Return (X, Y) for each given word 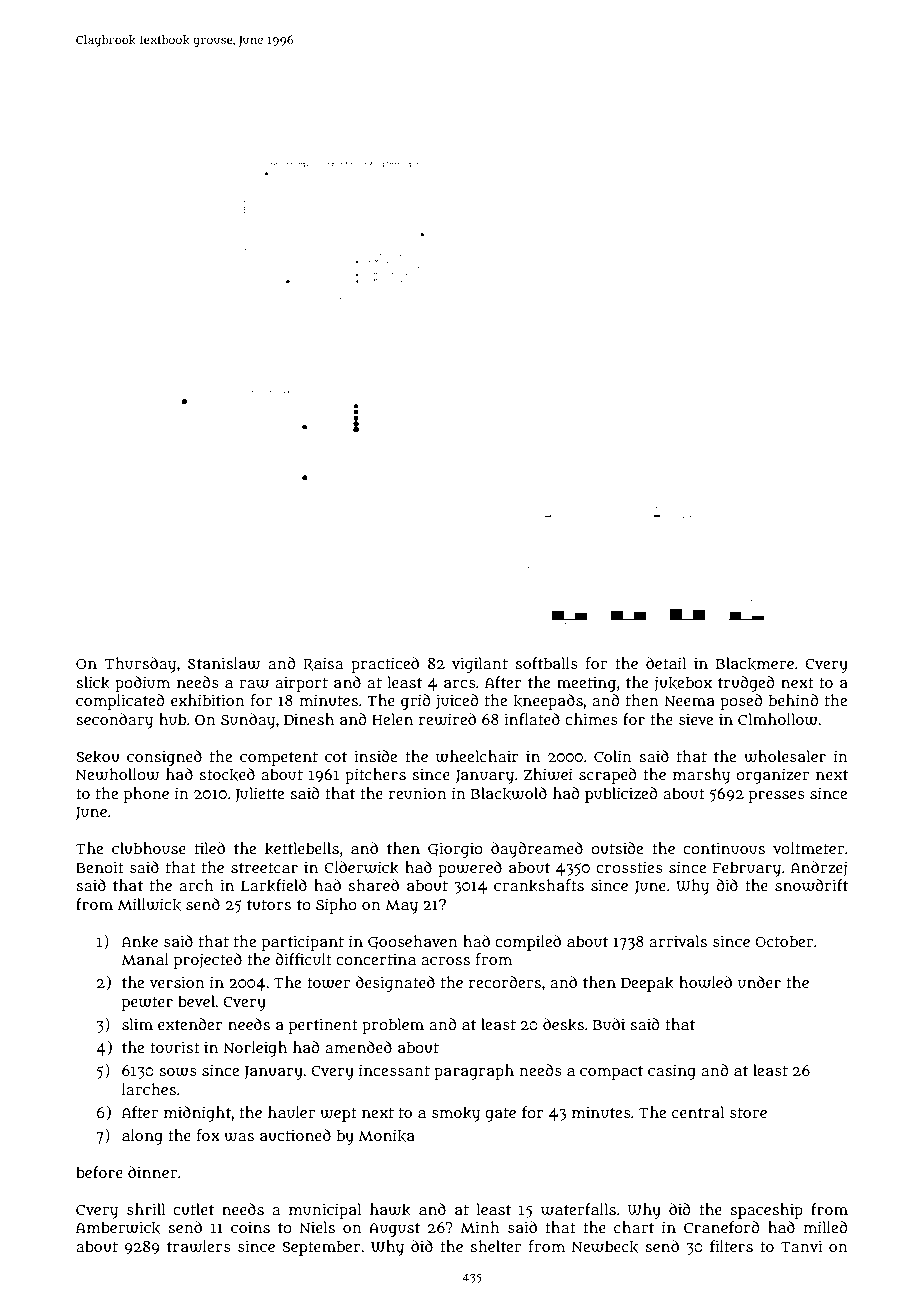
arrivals (678, 941)
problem (393, 1026)
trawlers (199, 1246)
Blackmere (755, 663)
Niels (317, 1227)
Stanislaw (224, 663)
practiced (385, 665)
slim (137, 1024)
